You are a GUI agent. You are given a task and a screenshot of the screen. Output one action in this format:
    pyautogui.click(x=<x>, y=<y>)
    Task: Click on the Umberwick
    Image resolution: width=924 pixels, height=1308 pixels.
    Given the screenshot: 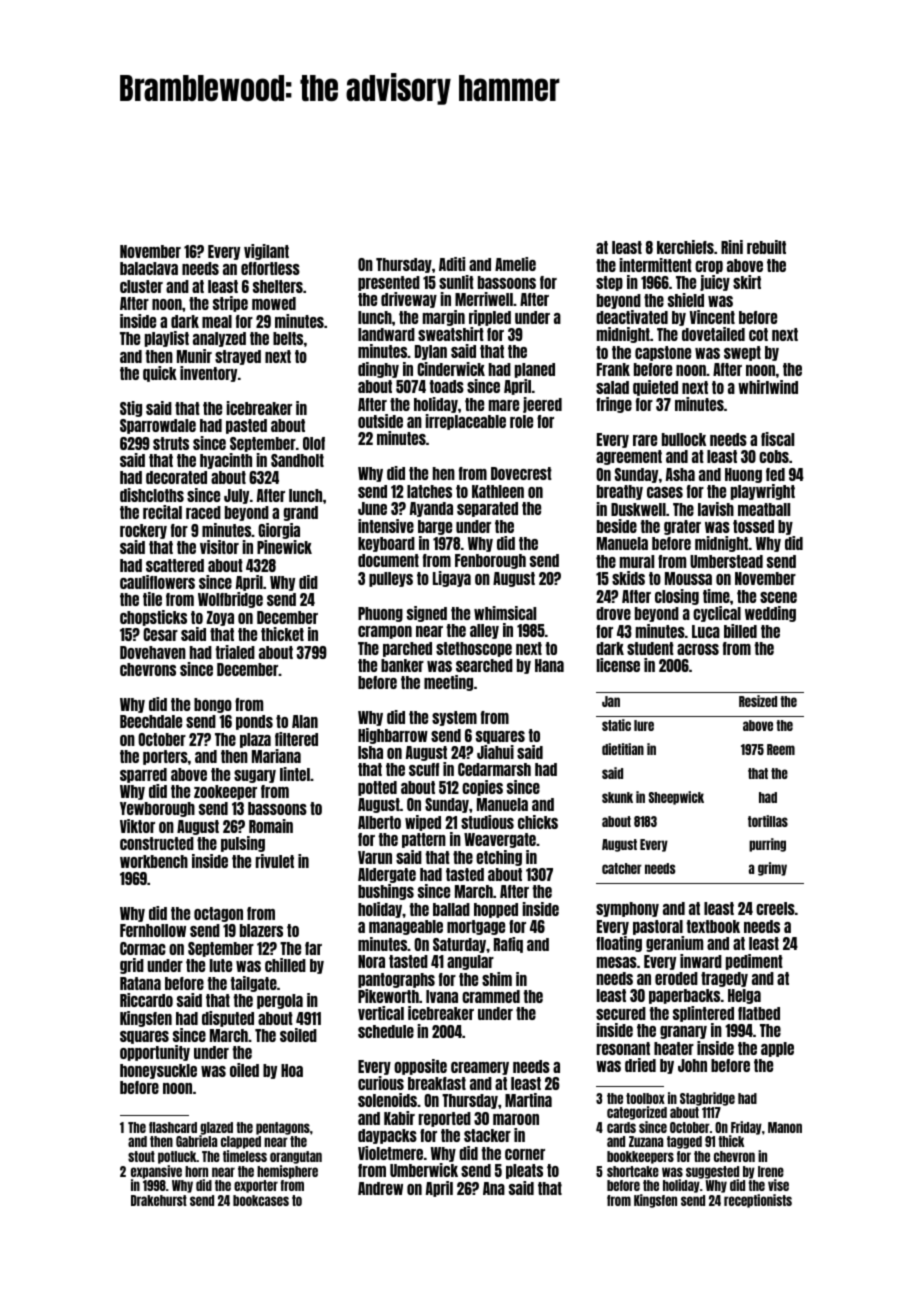 What is the action you would take?
    pyautogui.click(x=424, y=1170)
